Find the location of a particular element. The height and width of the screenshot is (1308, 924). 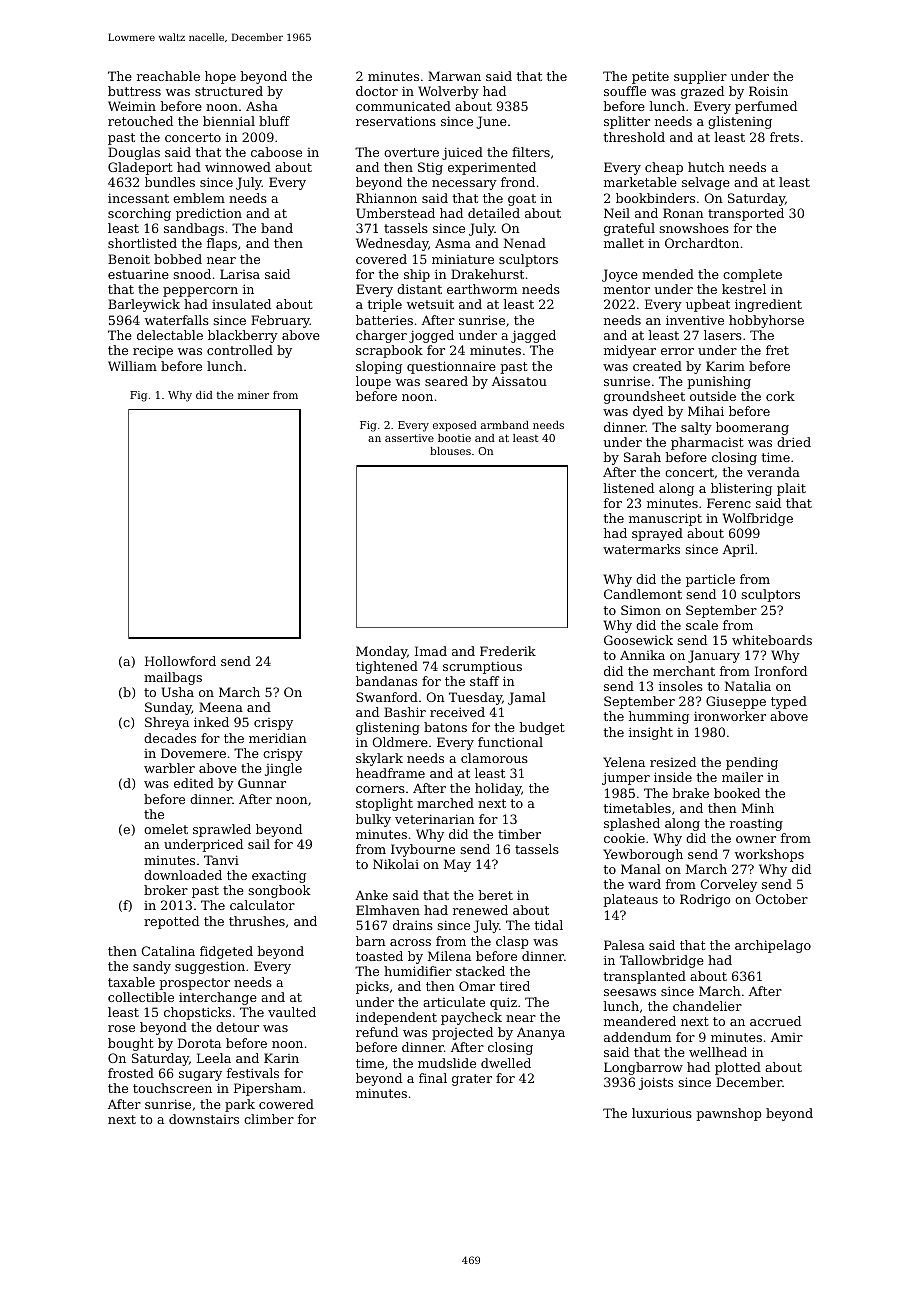

William is located at coordinates (132, 366).
